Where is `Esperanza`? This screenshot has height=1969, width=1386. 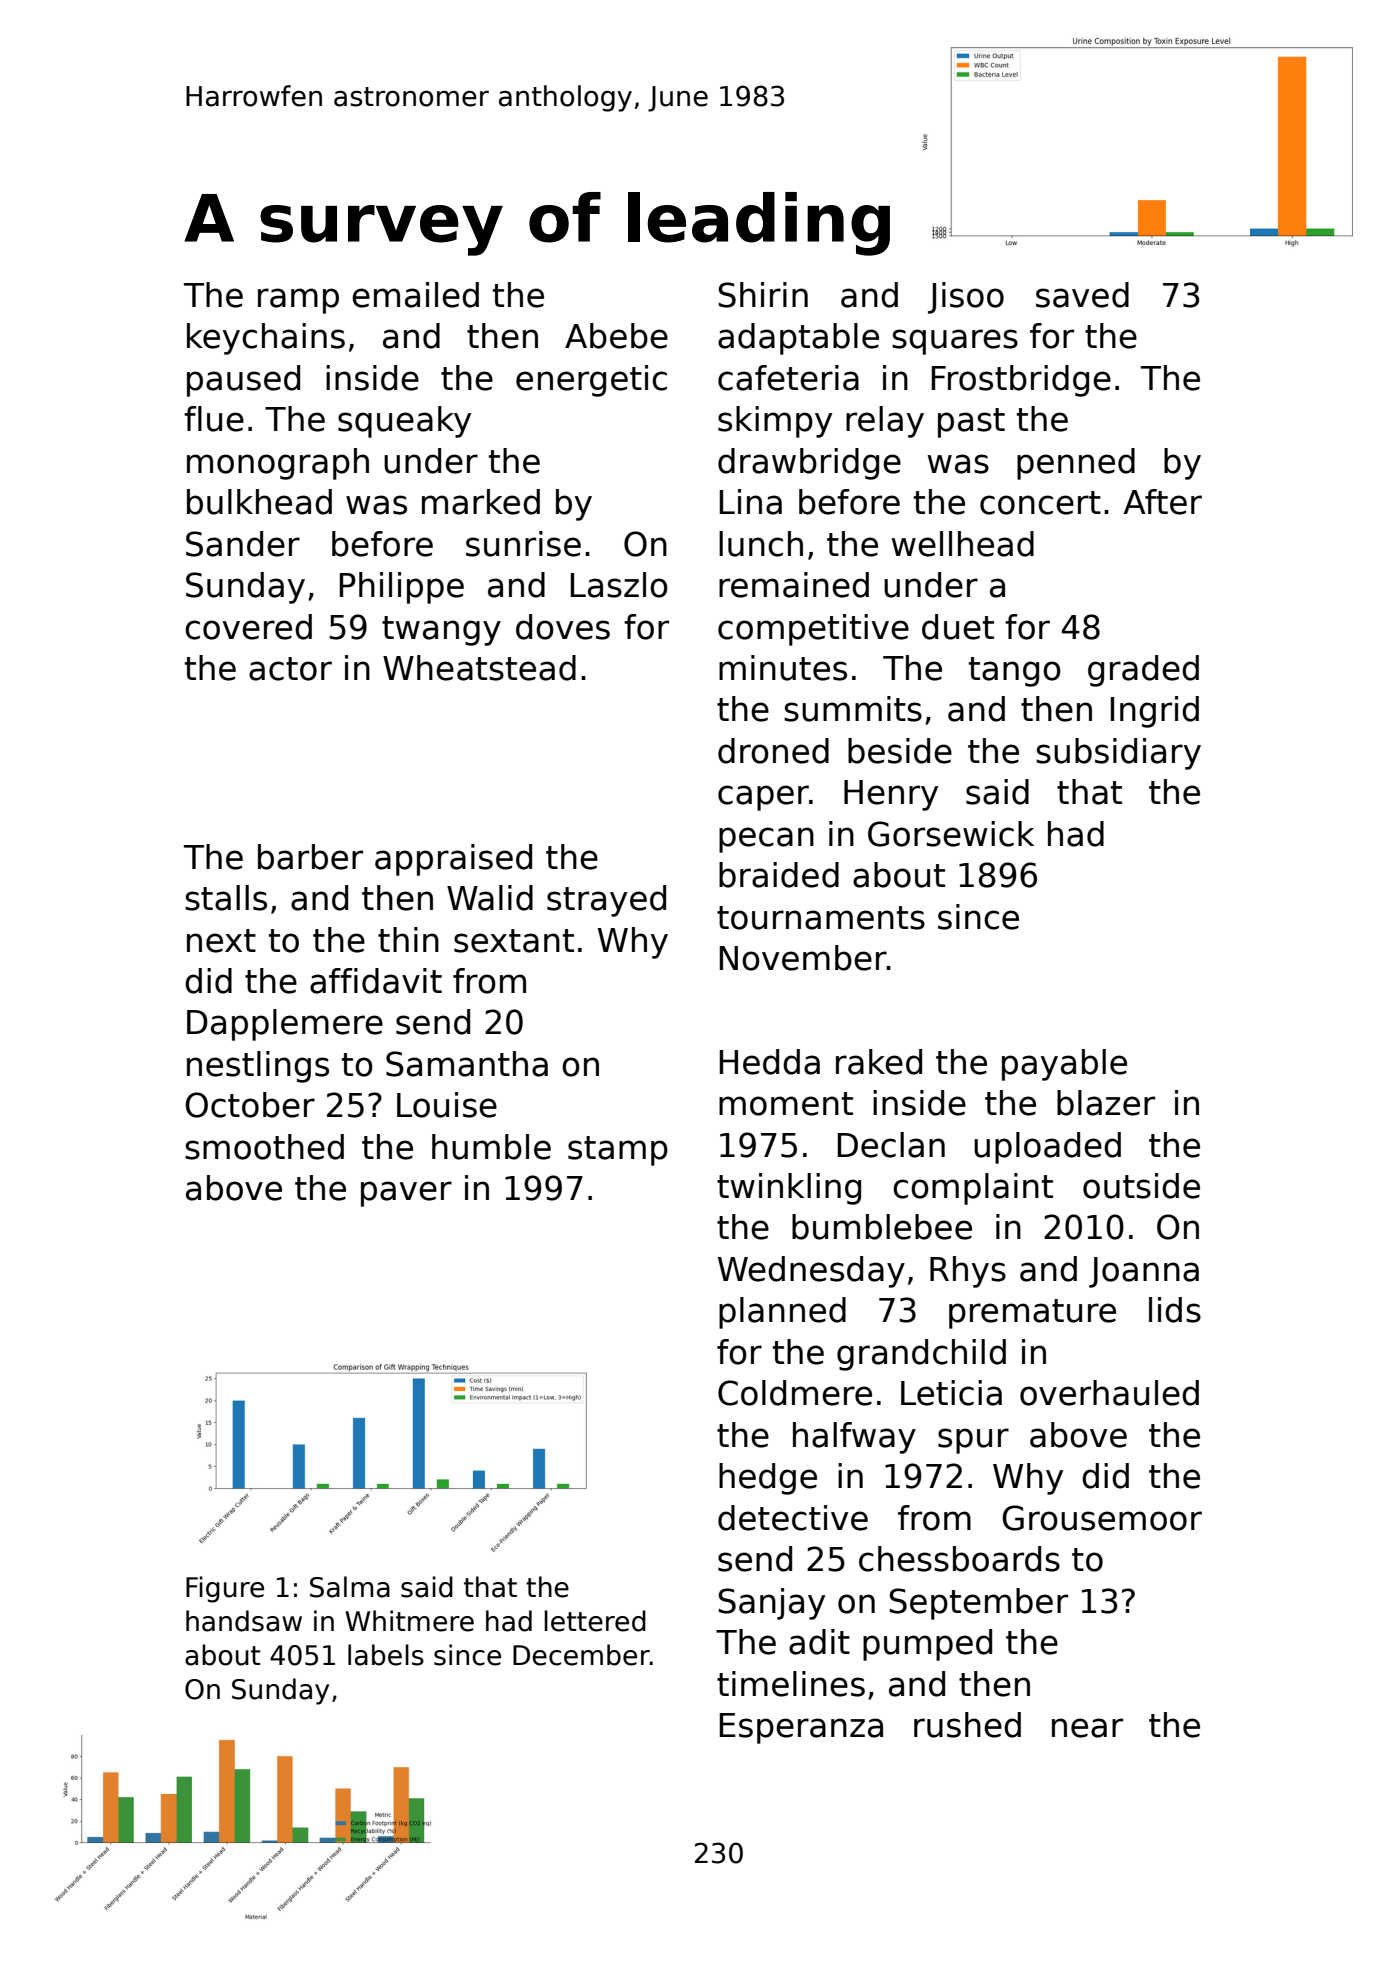 Esperanza is located at coordinates (801, 1728).
